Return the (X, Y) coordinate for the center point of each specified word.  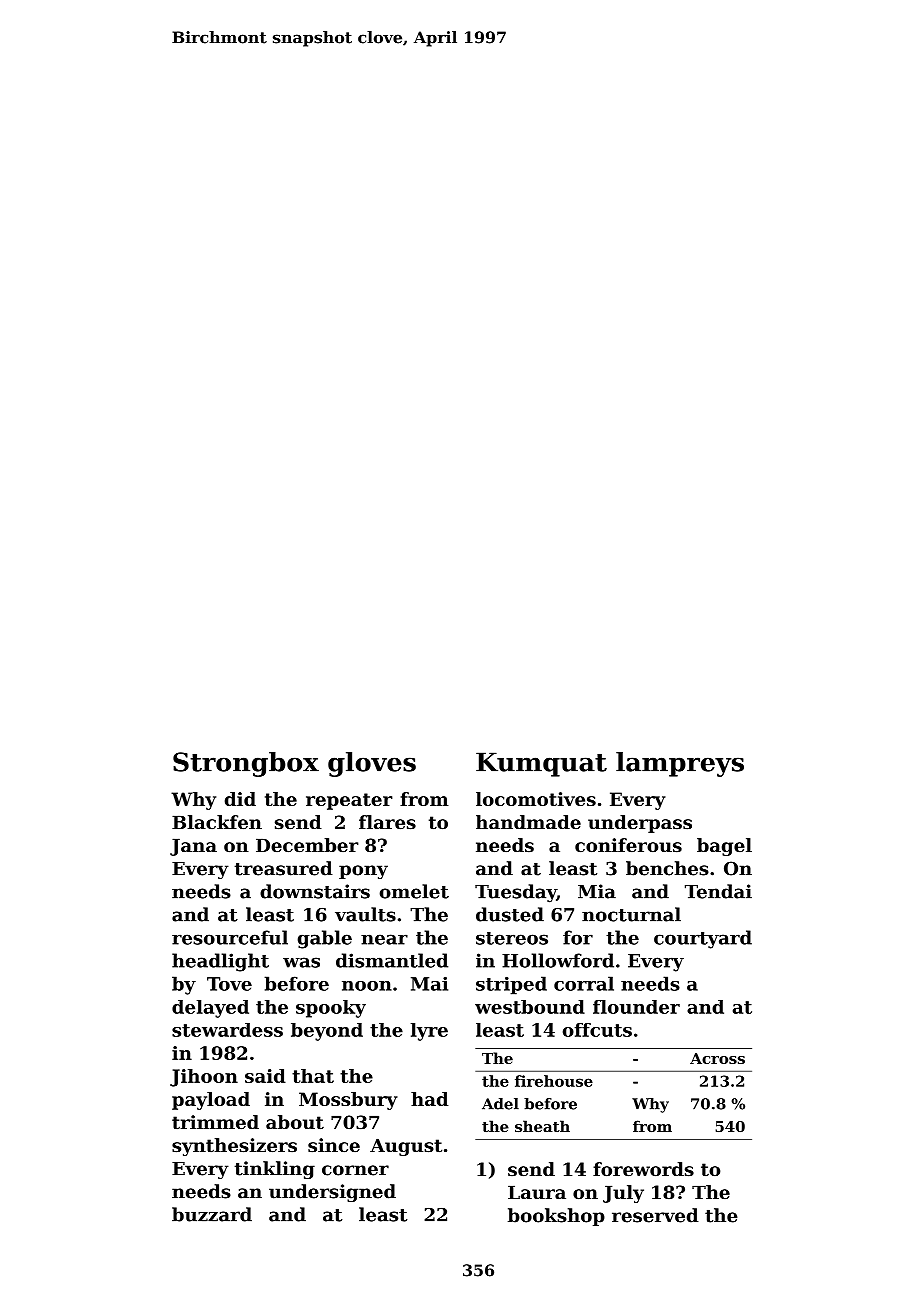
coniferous (628, 845)
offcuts (597, 1030)
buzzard (212, 1214)
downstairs (315, 891)
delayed (210, 1009)
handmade (528, 822)
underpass (640, 824)
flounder (636, 1007)
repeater (349, 801)
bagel (724, 847)
